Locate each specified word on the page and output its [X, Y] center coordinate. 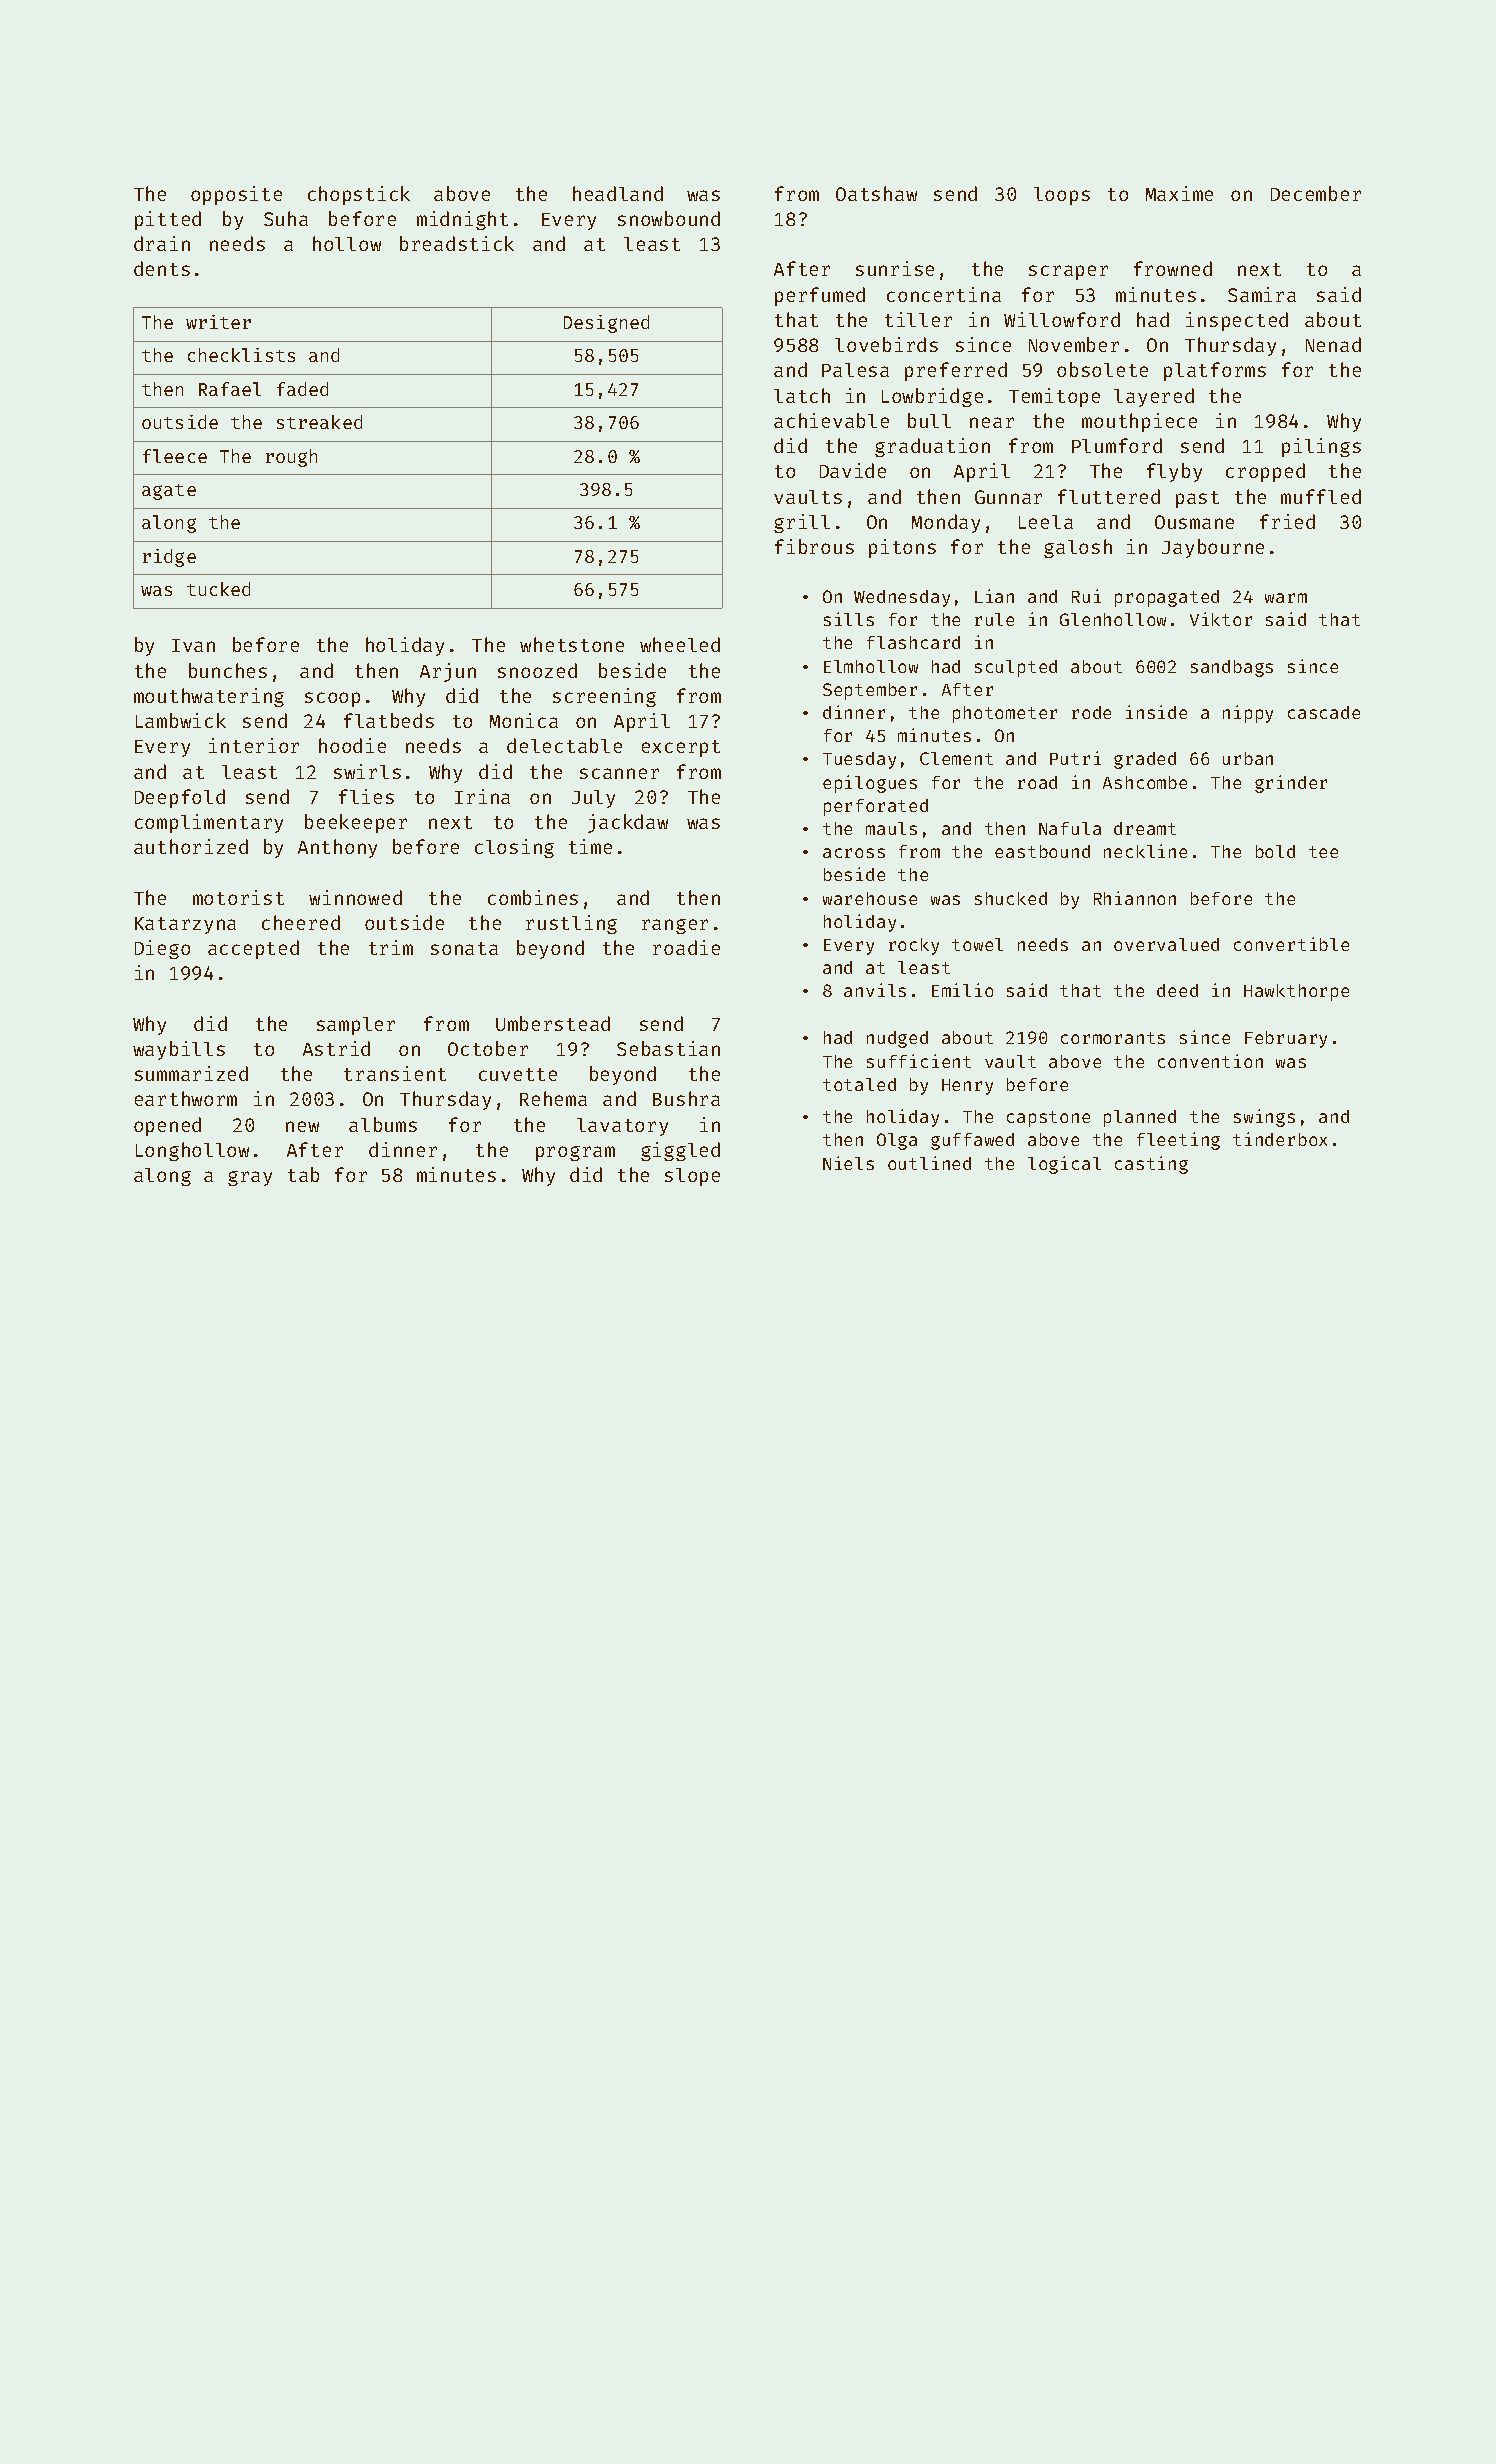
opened [167, 1126]
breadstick [457, 243]
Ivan [193, 645]
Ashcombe [1145, 782]
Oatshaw [876, 193]
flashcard [913, 642]
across [854, 853]
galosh [1078, 548]
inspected [1237, 321]
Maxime [1179, 193]
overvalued [1166, 944]
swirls [367, 771]
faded [302, 389]
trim [391, 947]
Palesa [855, 370]
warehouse [870, 898]
